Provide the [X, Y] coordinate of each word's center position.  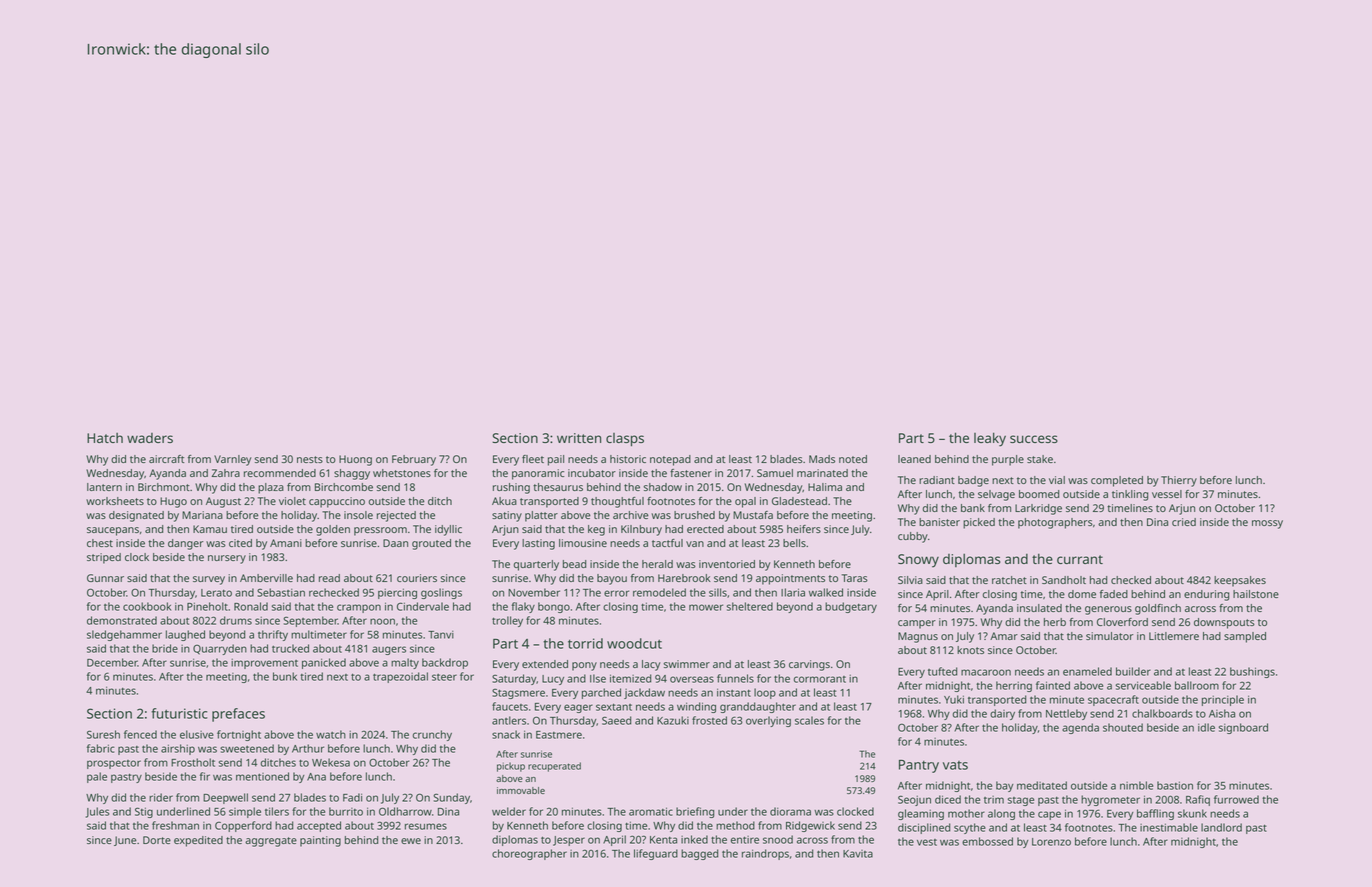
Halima [825, 487]
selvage [996, 495]
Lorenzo [1051, 842]
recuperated [554, 767]
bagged [699, 854]
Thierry [1179, 481]
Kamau [210, 529]
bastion [1175, 785]
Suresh [103, 734]
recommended [280, 473]
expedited [198, 841]
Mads [822, 459]
